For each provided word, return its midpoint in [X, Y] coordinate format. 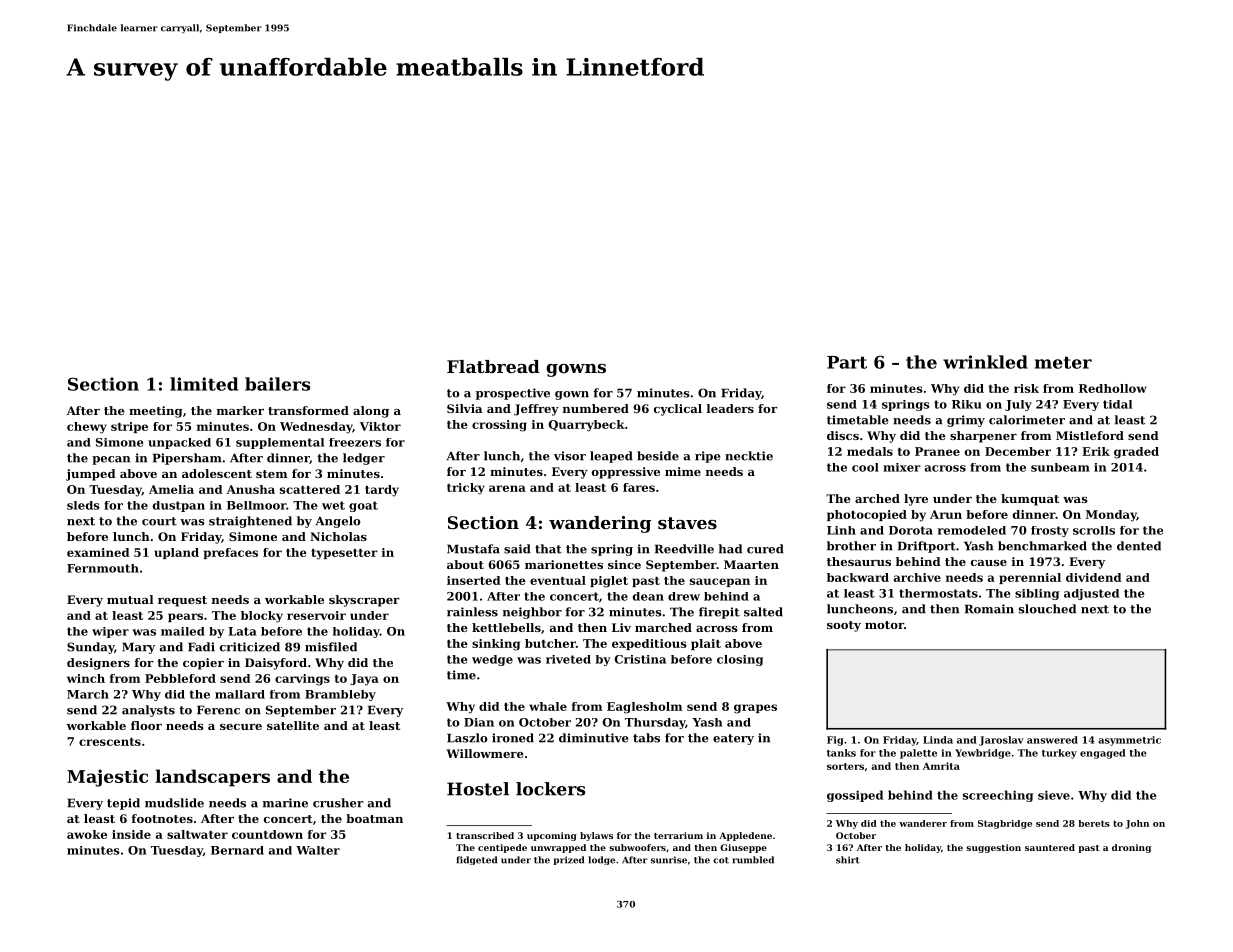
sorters [845, 766]
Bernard [237, 850]
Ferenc [218, 710]
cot [721, 860]
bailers [277, 384]
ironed [513, 738]
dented [1139, 546]
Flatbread [493, 366]
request [182, 601]
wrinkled [985, 362]
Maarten [751, 564]
